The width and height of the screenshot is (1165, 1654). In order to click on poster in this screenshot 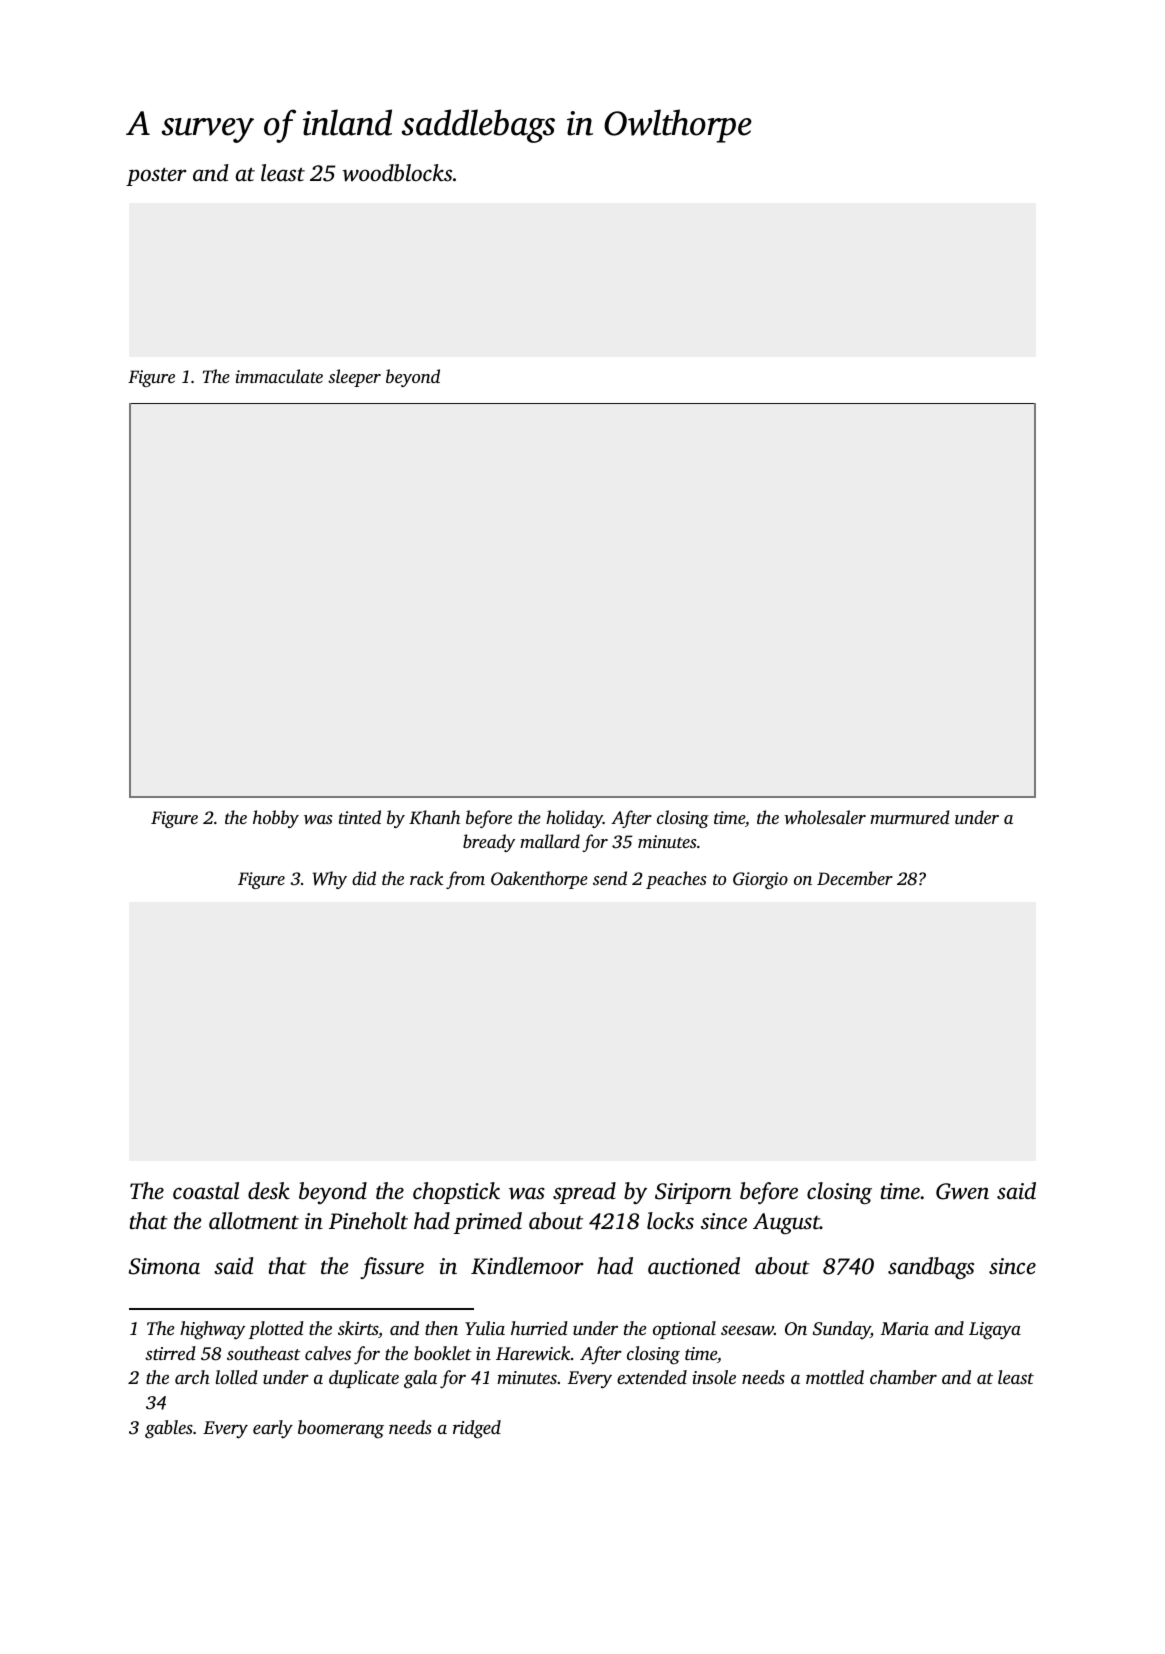, I will do `click(156, 176)`.
